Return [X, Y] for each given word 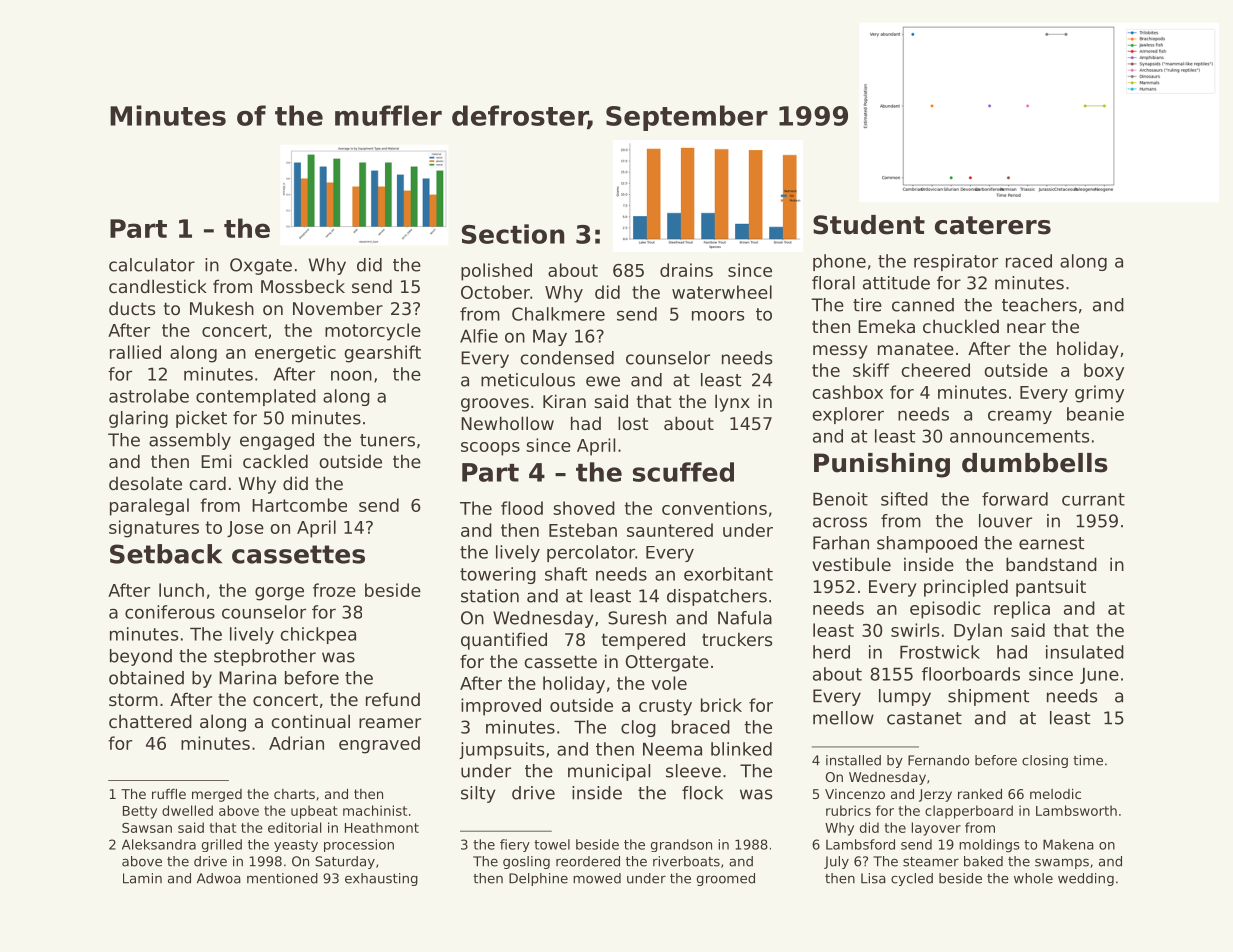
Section [513, 234]
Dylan [978, 632]
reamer [390, 723]
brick [721, 705]
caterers [993, 225]
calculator [152, 265]
